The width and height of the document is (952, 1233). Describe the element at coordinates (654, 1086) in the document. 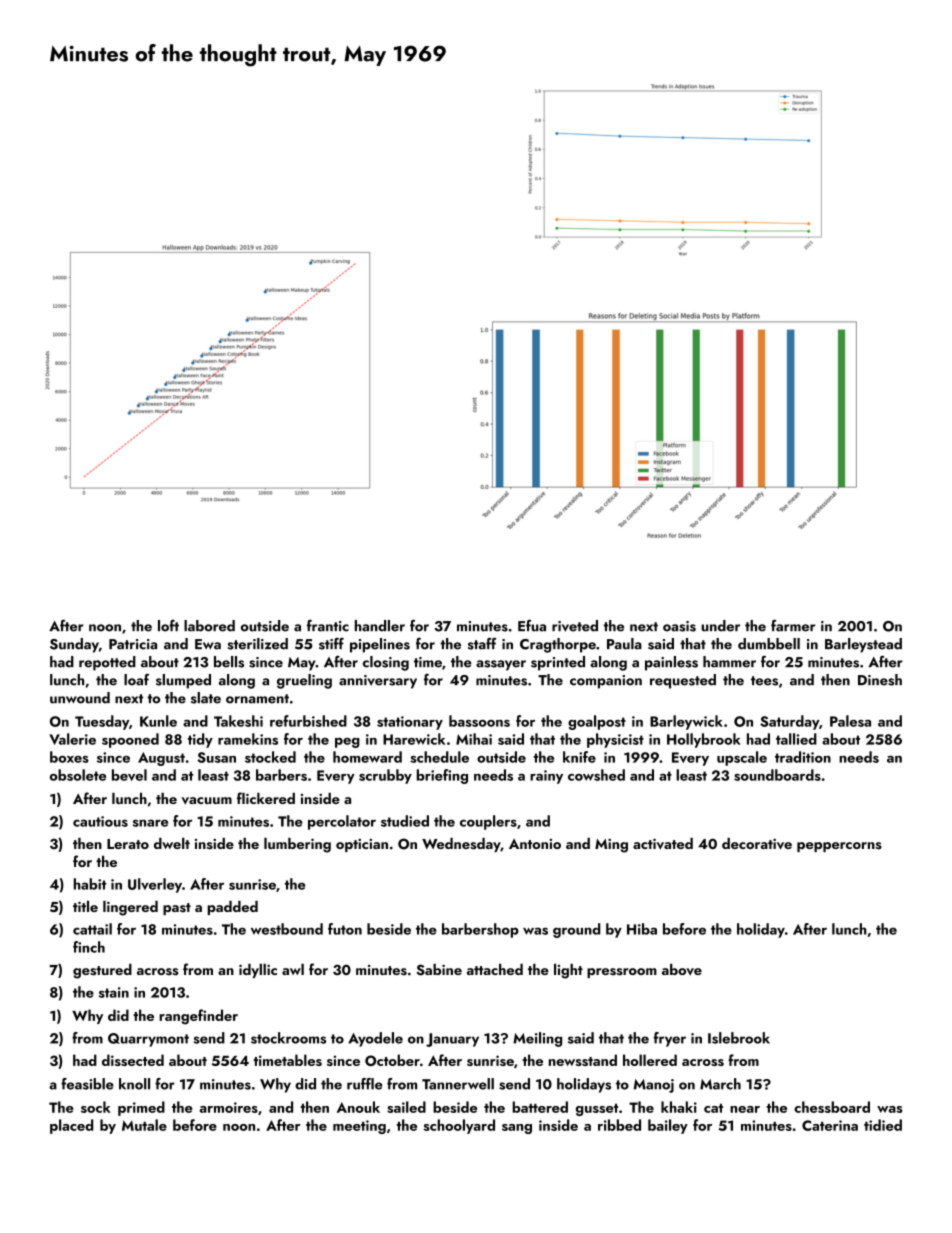

I see `Manoj` at that location.
